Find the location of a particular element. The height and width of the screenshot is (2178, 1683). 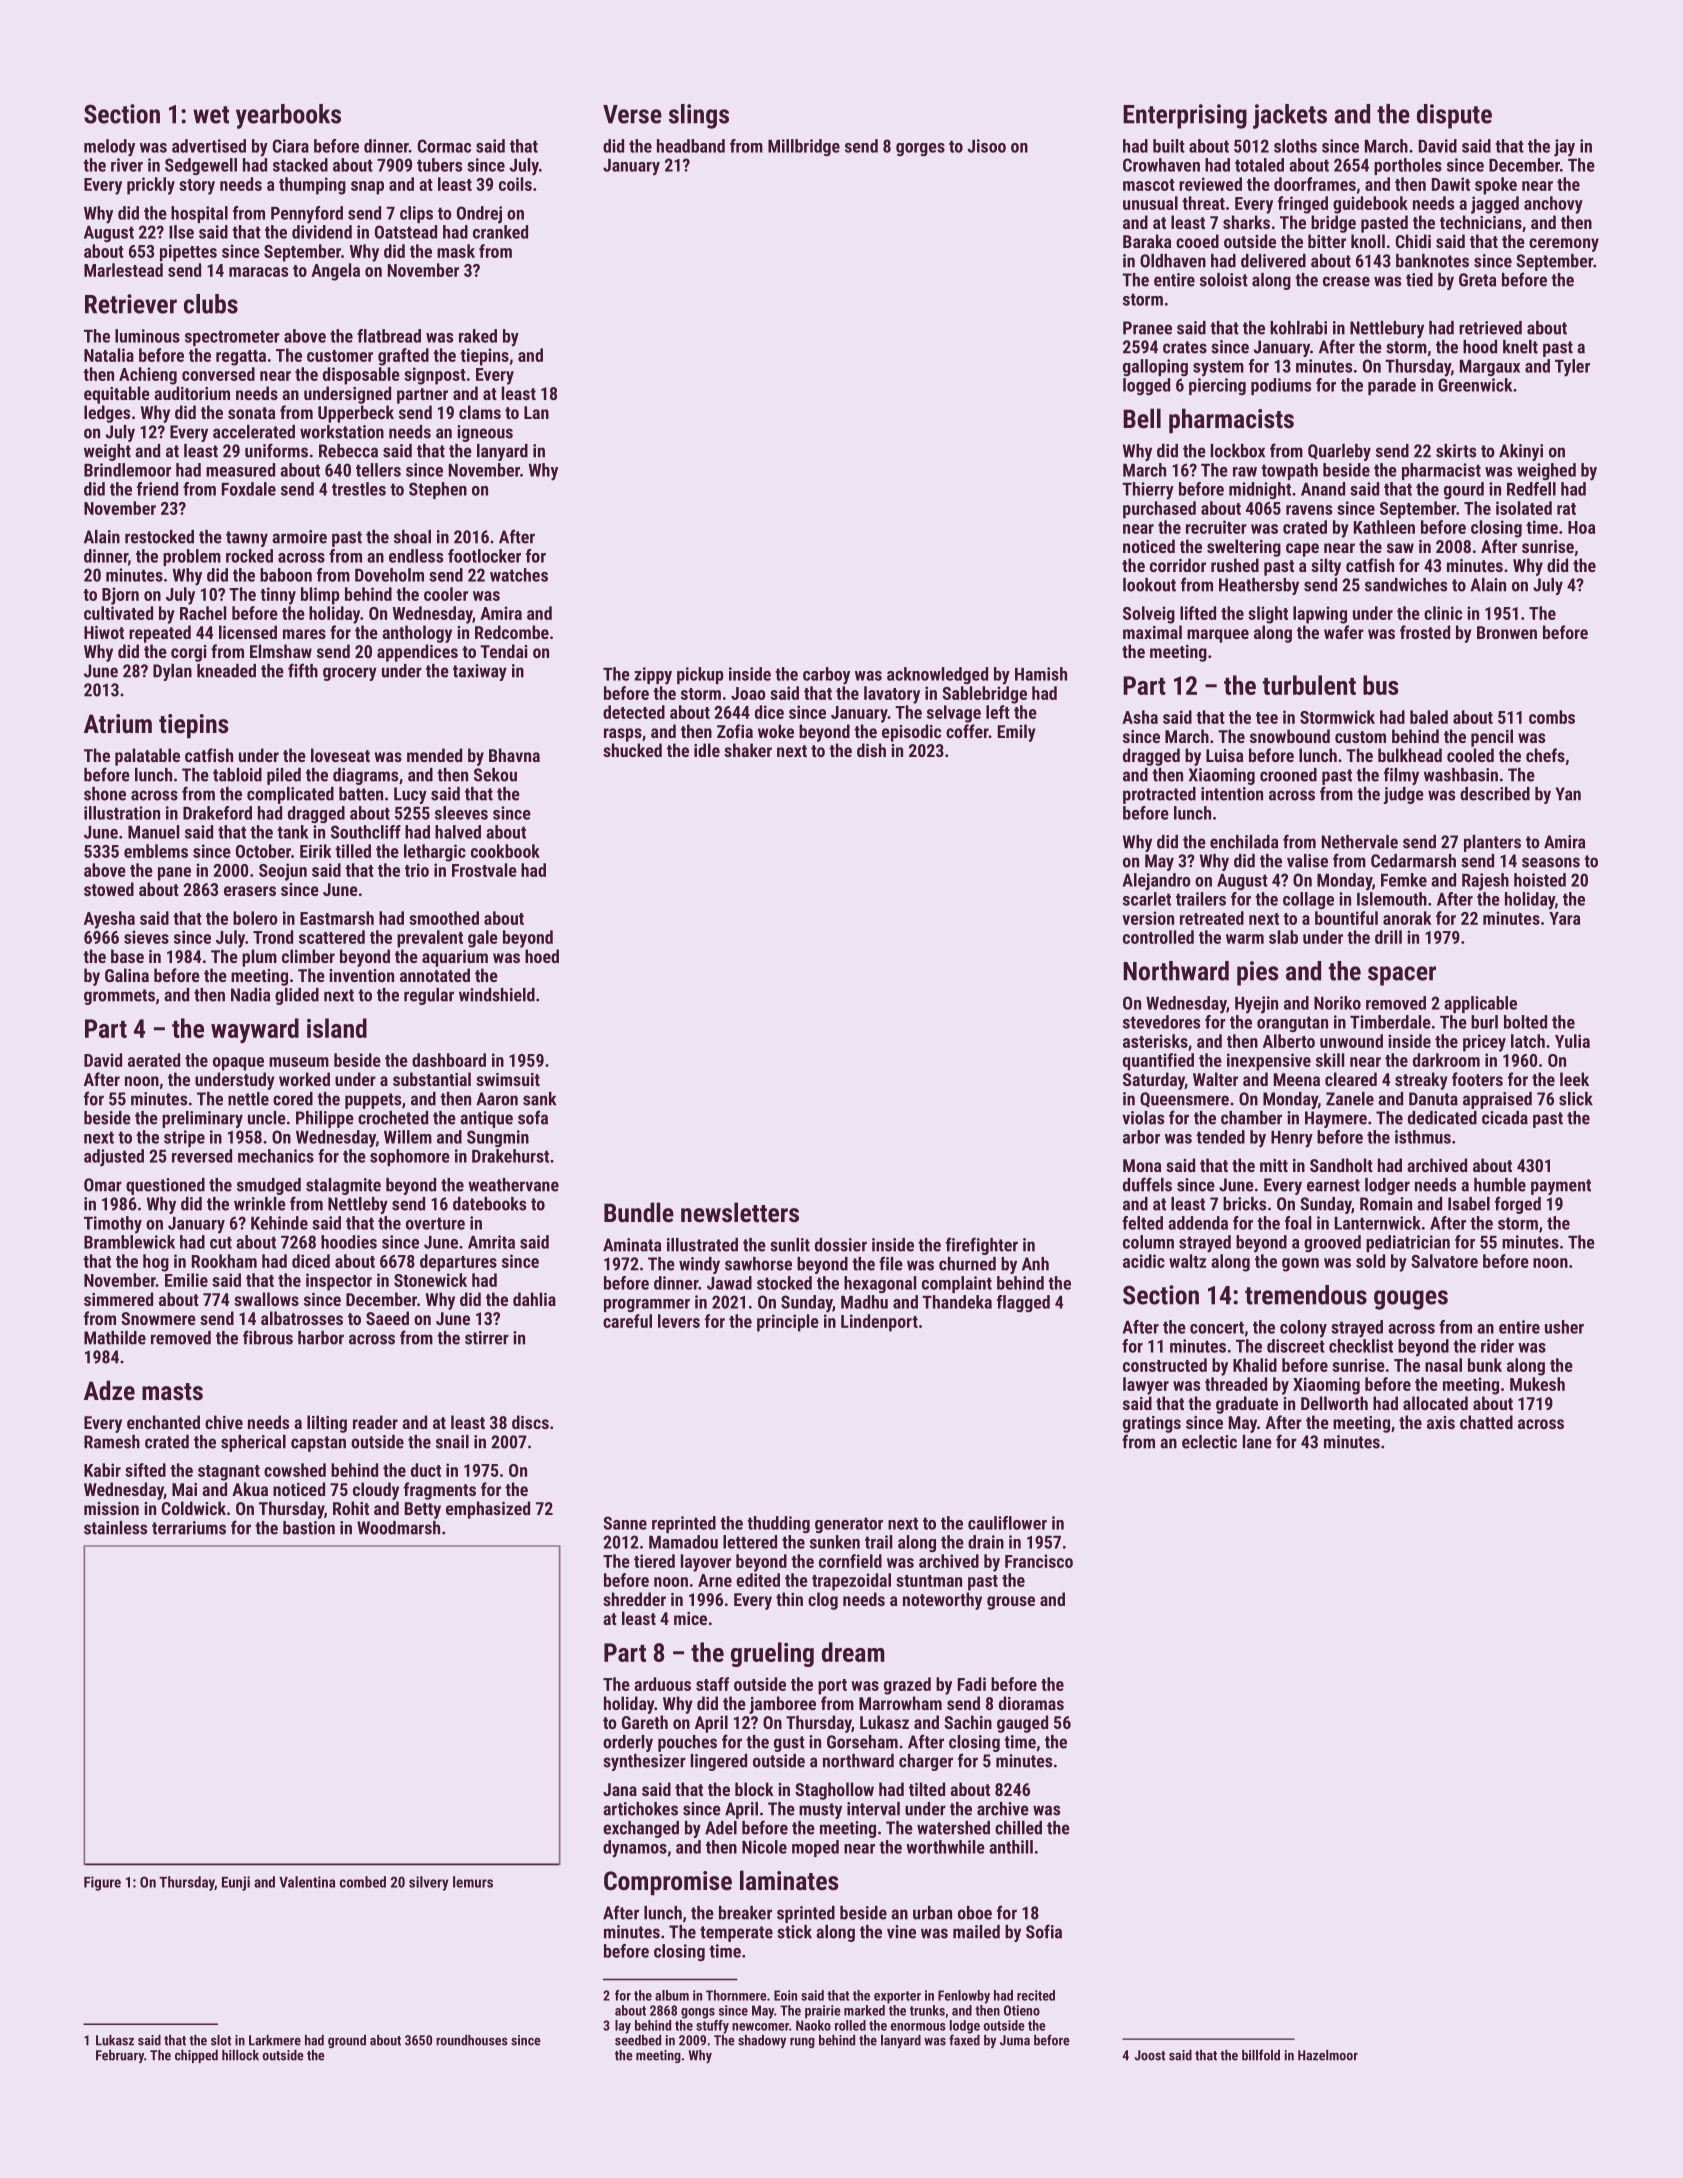

sunlit is located at coordinates (790, 1245).
